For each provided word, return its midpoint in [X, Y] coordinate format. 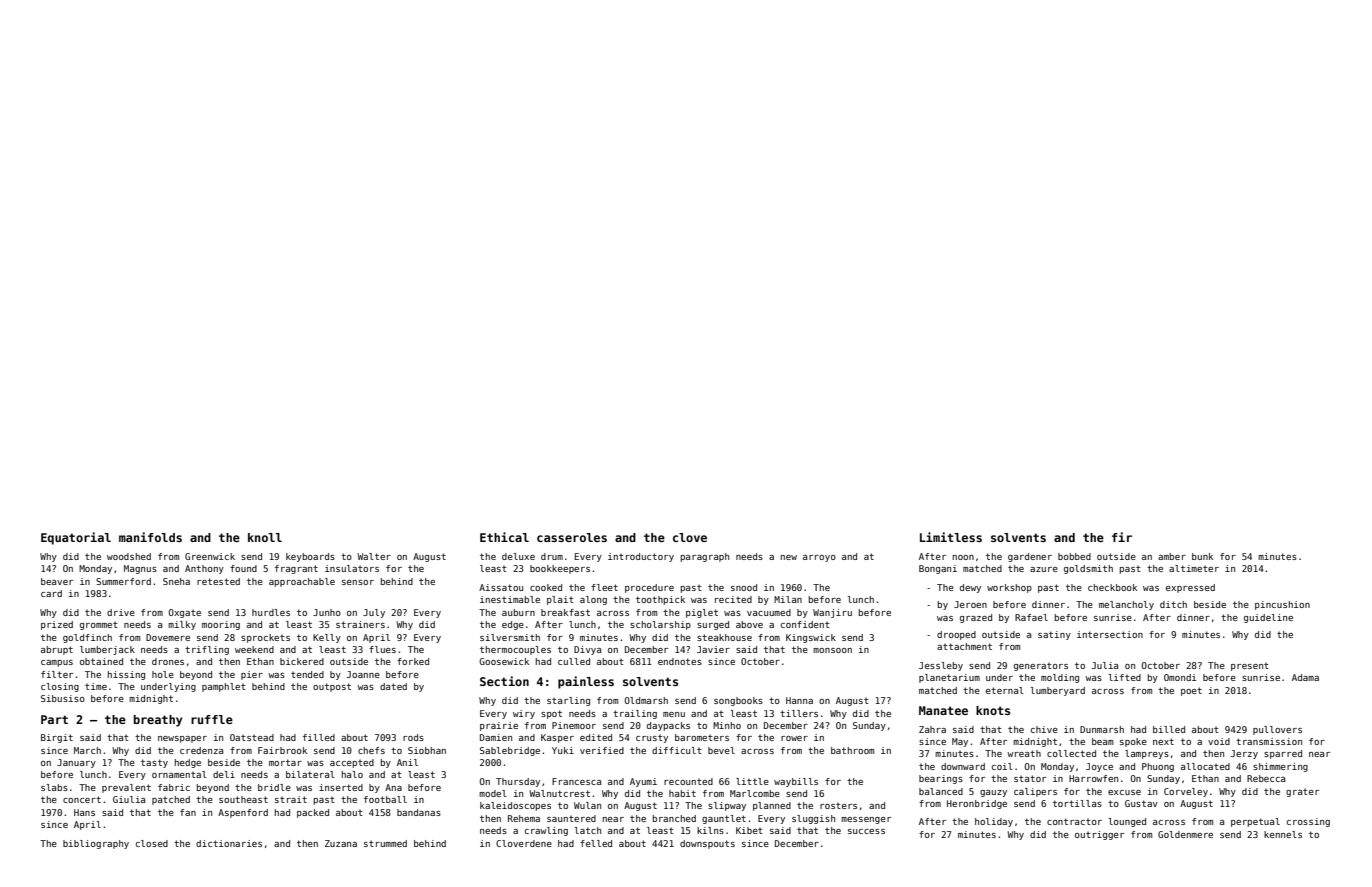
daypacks [668, 726]
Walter [374, 556]
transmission [1269, 741]
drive [121, 612]
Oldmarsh [646, 700]
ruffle [212, 719]
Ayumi [643, 782]
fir [1122, 537]
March [87, 750]
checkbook [1112, 587]
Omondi [1180, 677]
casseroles [572, 537]
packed [313, 813]
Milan [788, 599]
